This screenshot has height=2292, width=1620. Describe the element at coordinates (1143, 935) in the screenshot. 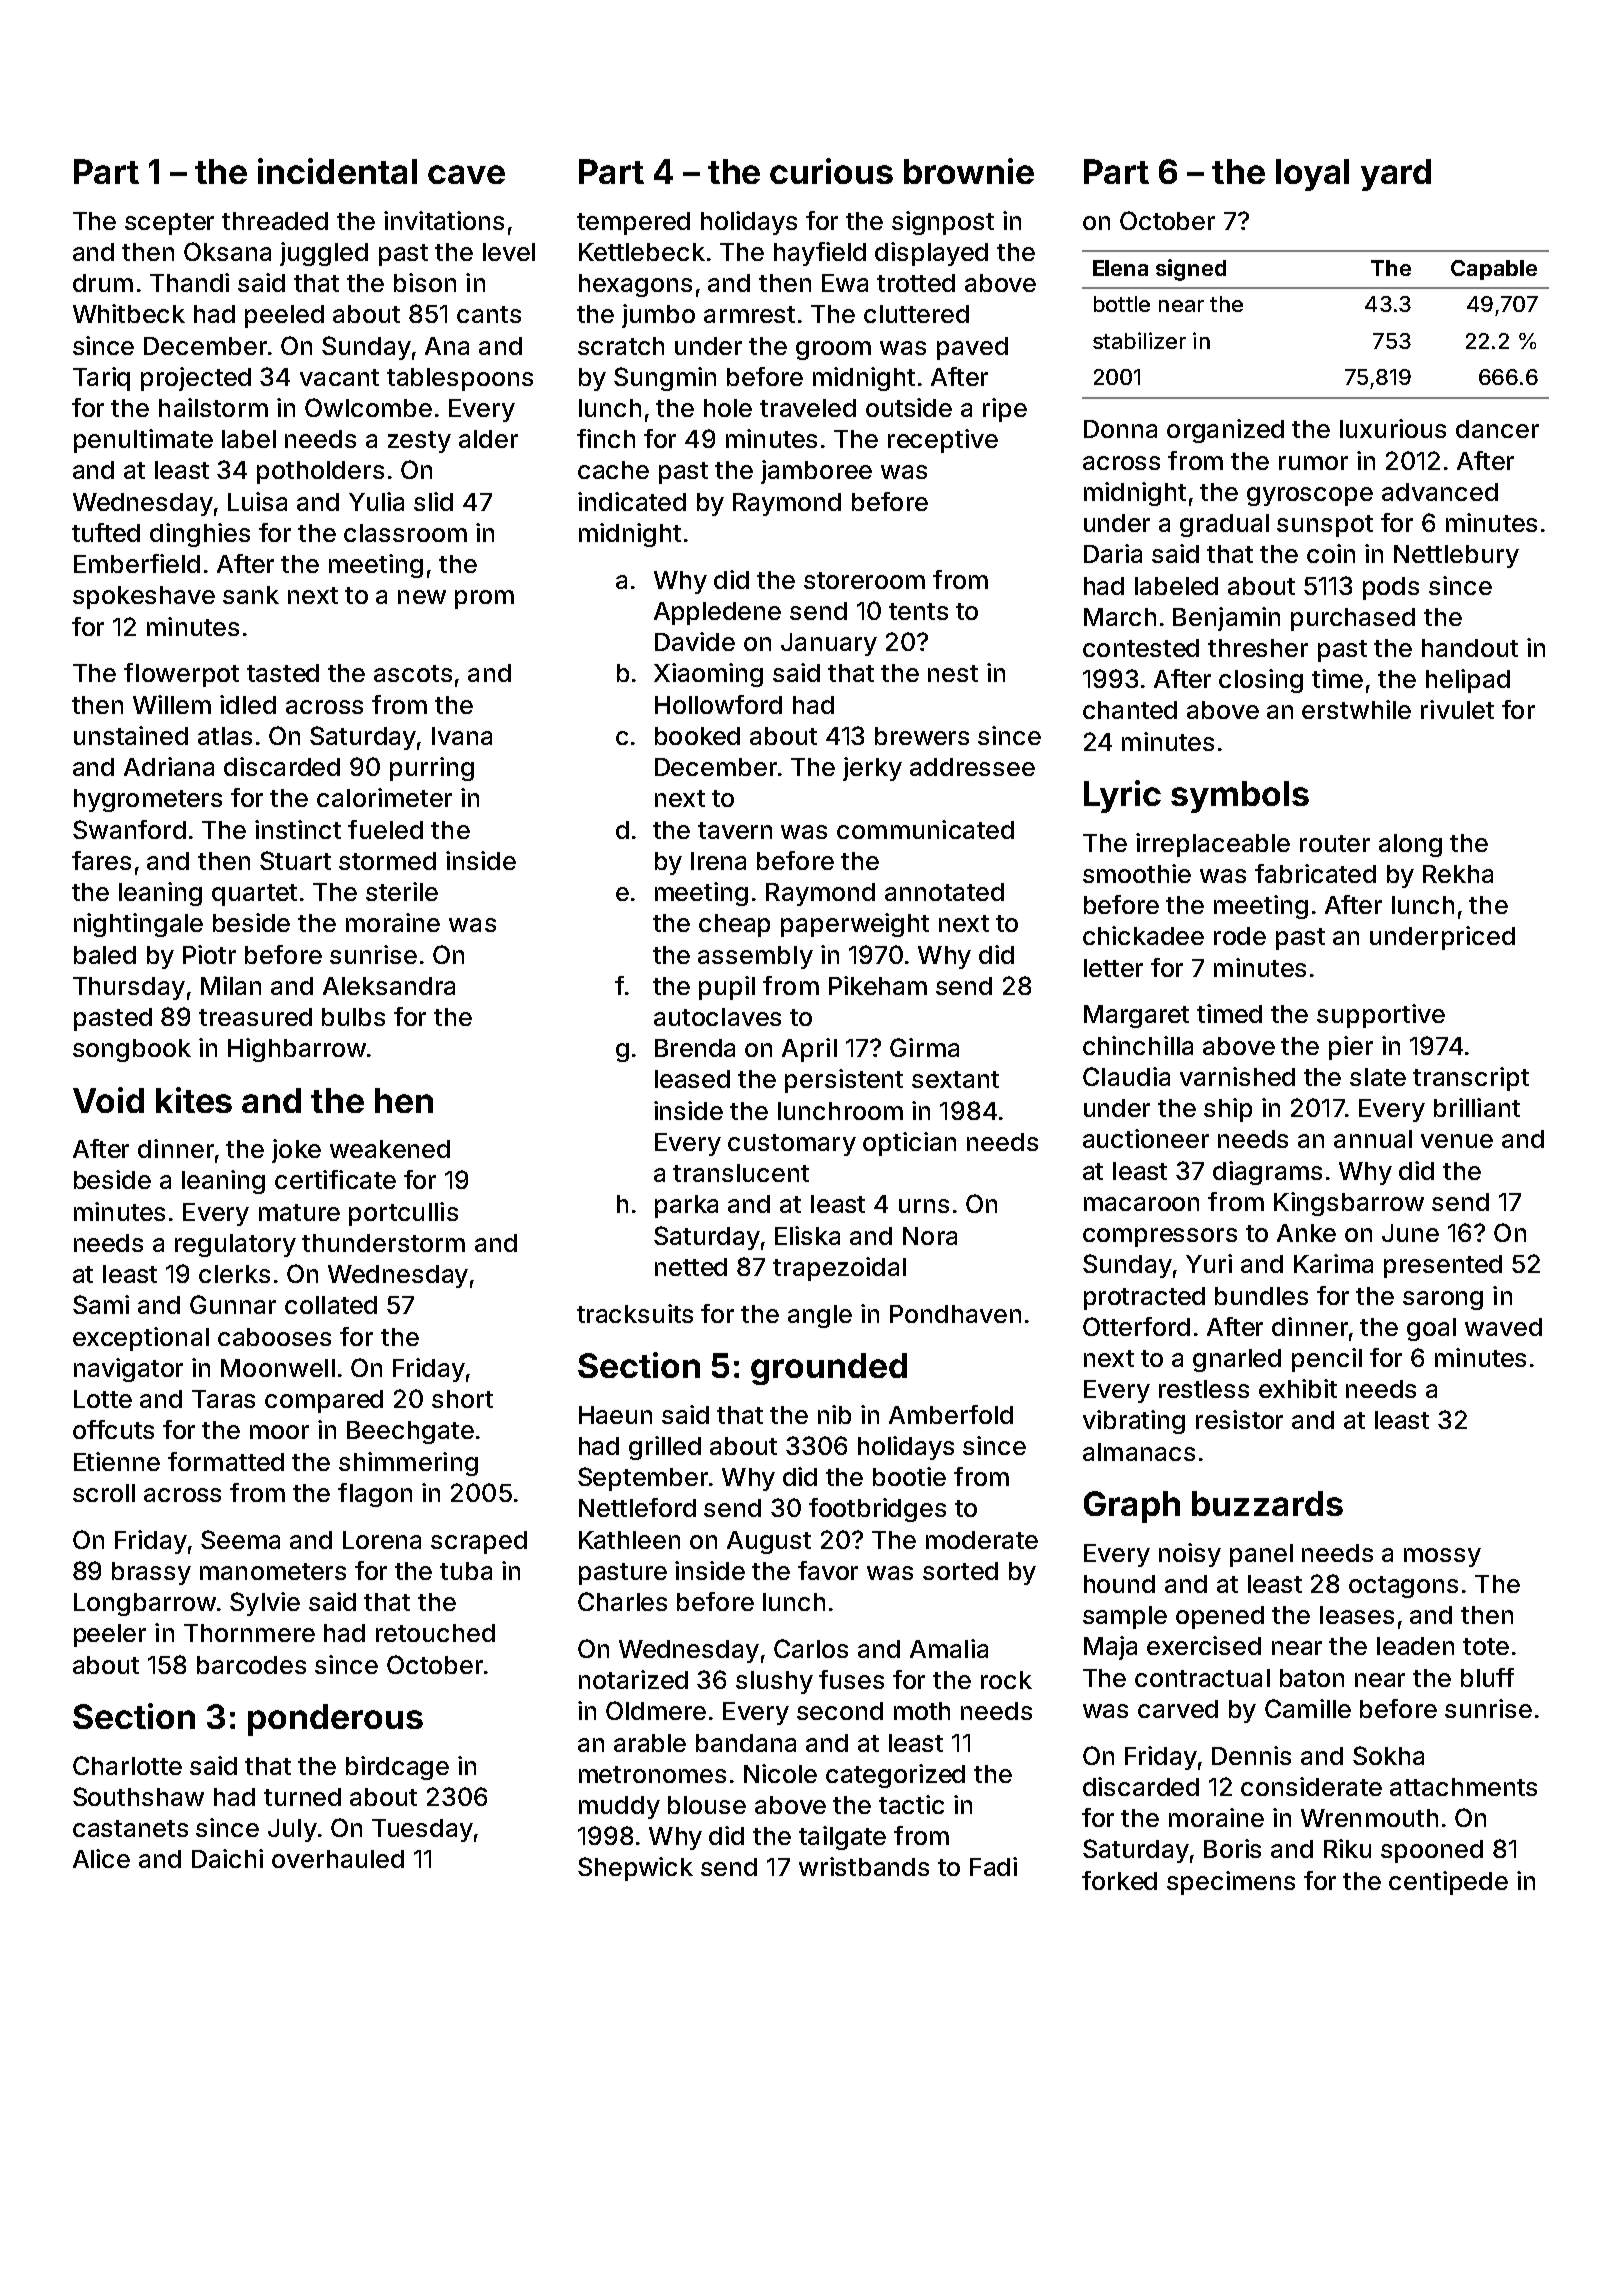

I see `chickadee` at that location.
